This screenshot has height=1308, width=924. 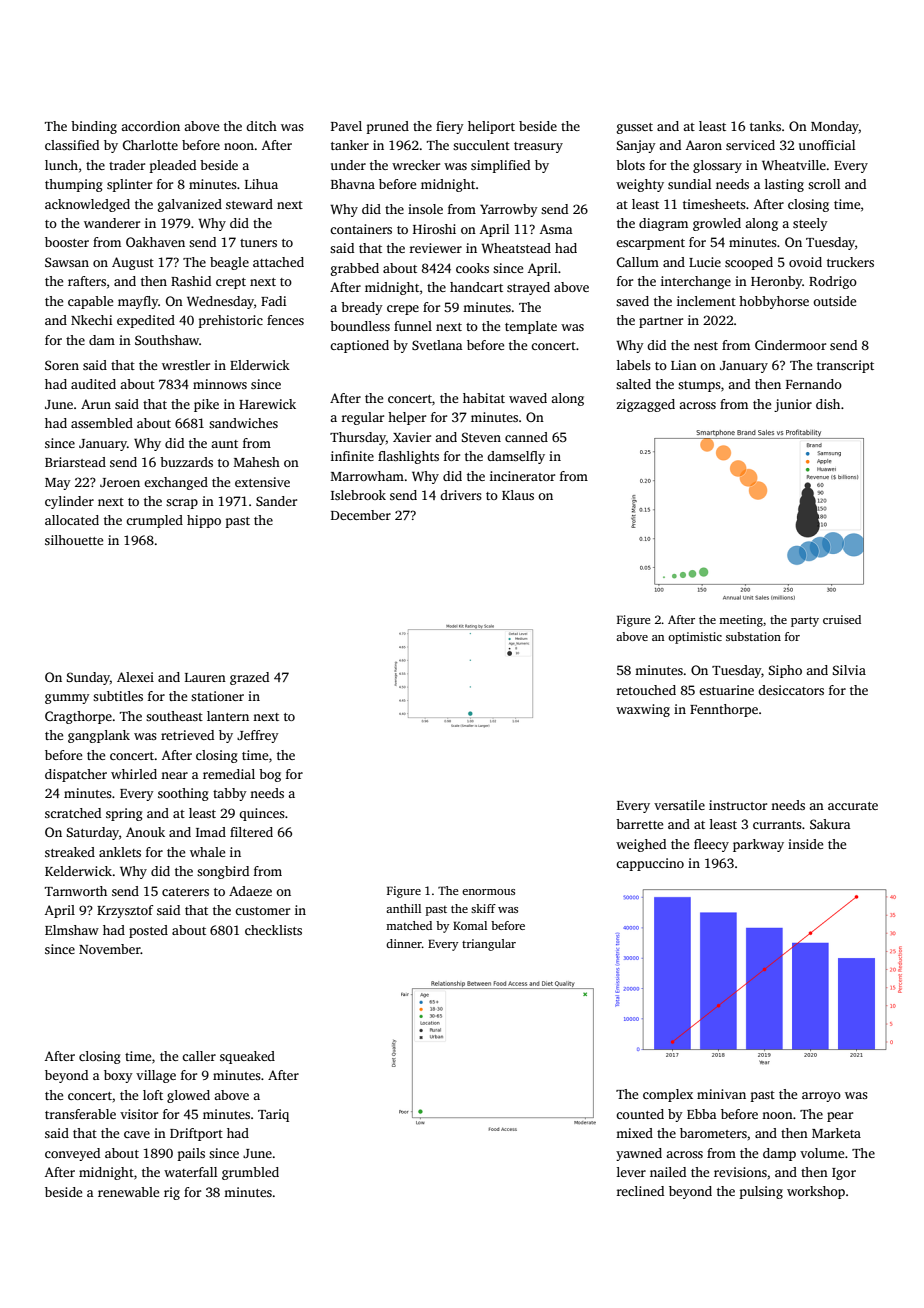 I want to click on party, so click(x=805, y=621).
